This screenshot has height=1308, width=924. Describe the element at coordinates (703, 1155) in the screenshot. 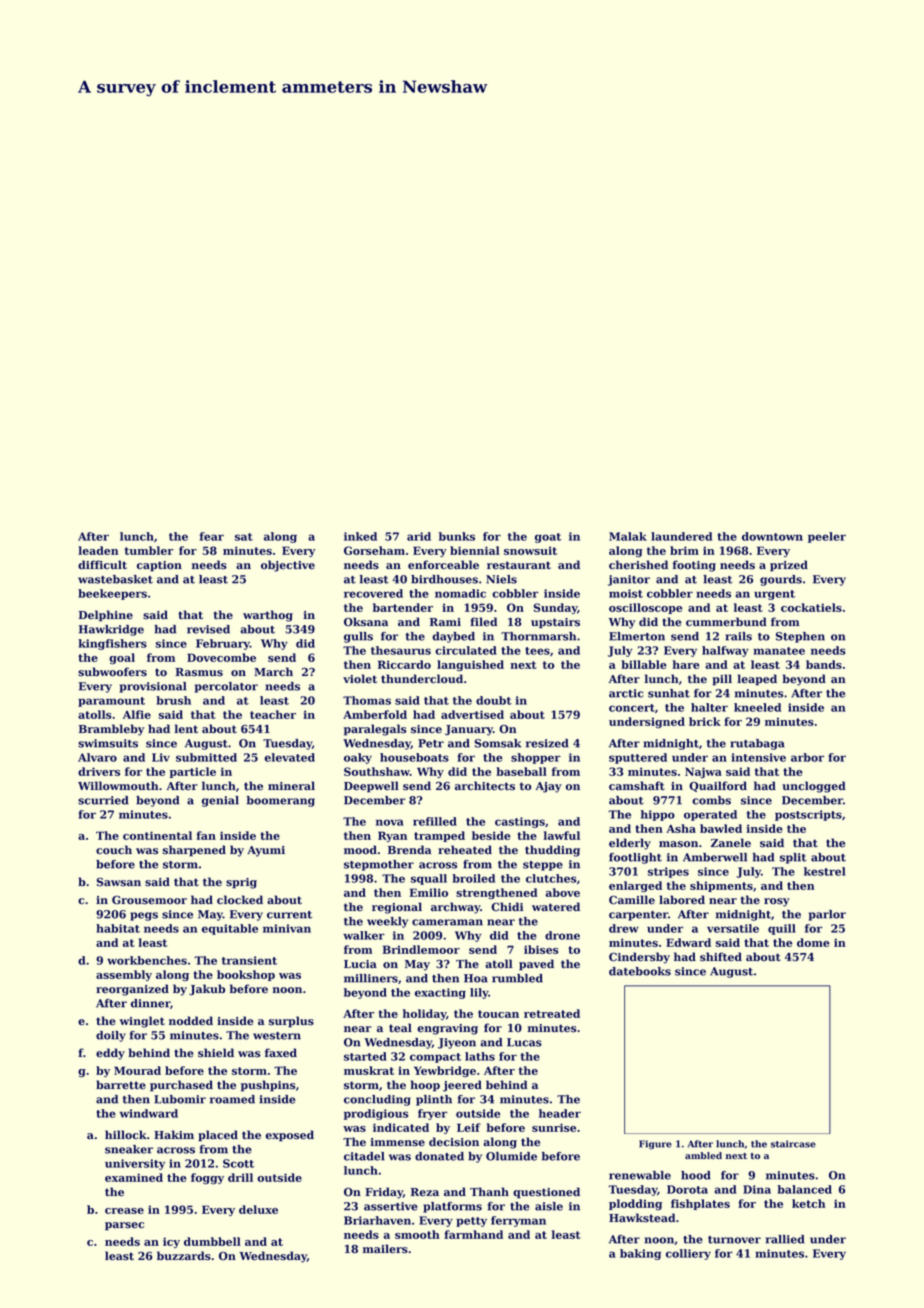

I see `ambled` at that location.
